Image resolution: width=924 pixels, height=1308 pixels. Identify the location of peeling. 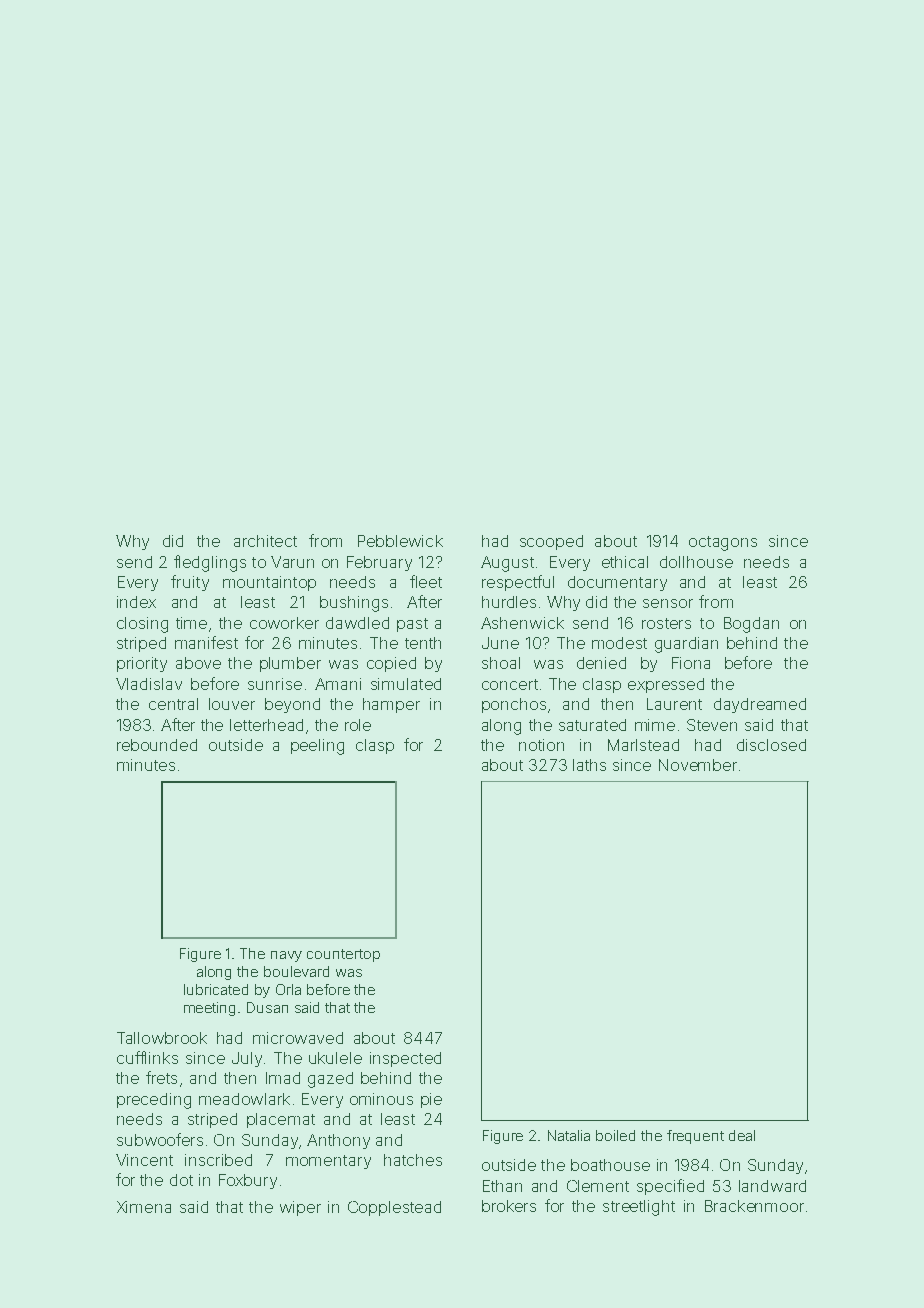
(317, 747).
